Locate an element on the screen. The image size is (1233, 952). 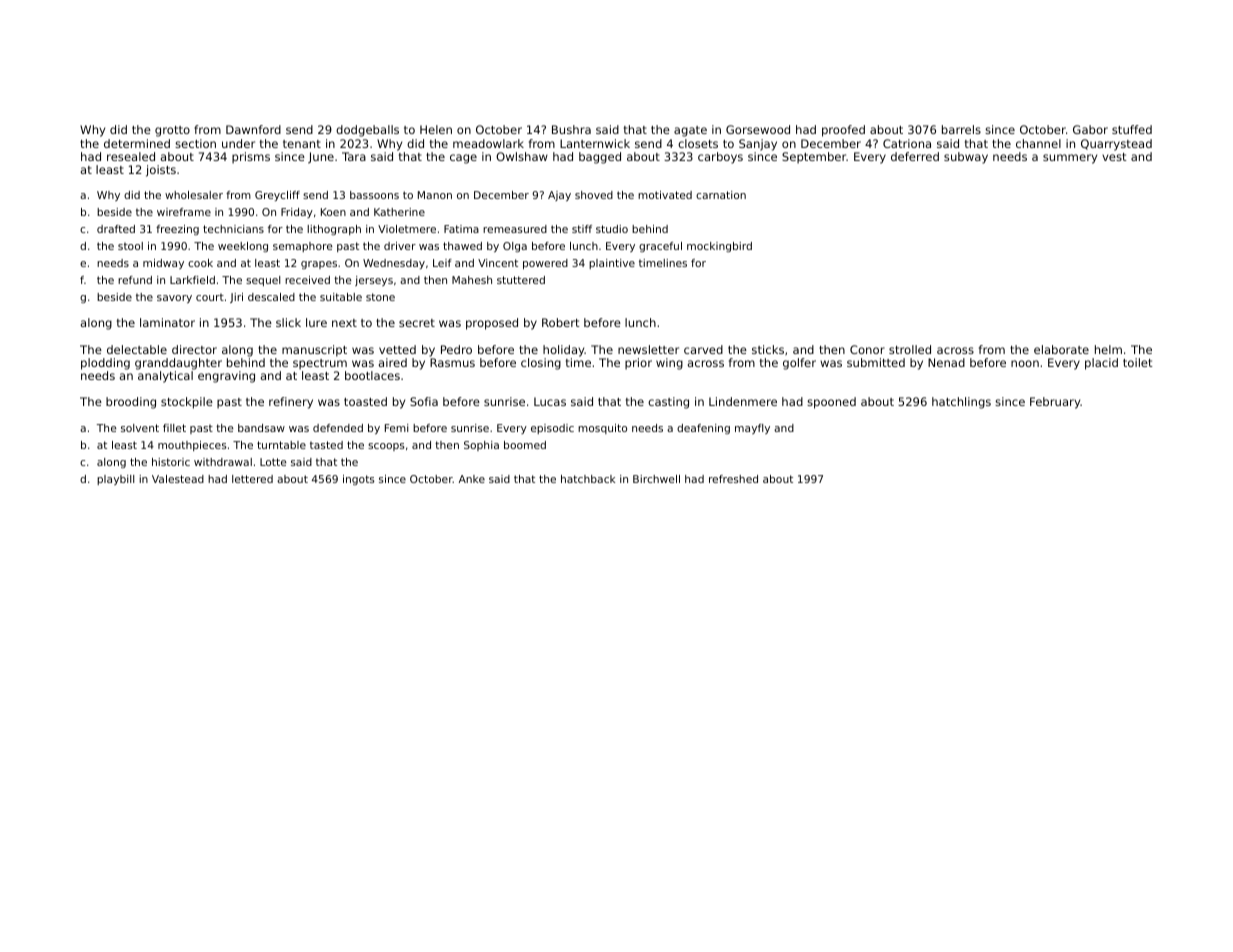
suitable is located at coordinates (341, 297).
